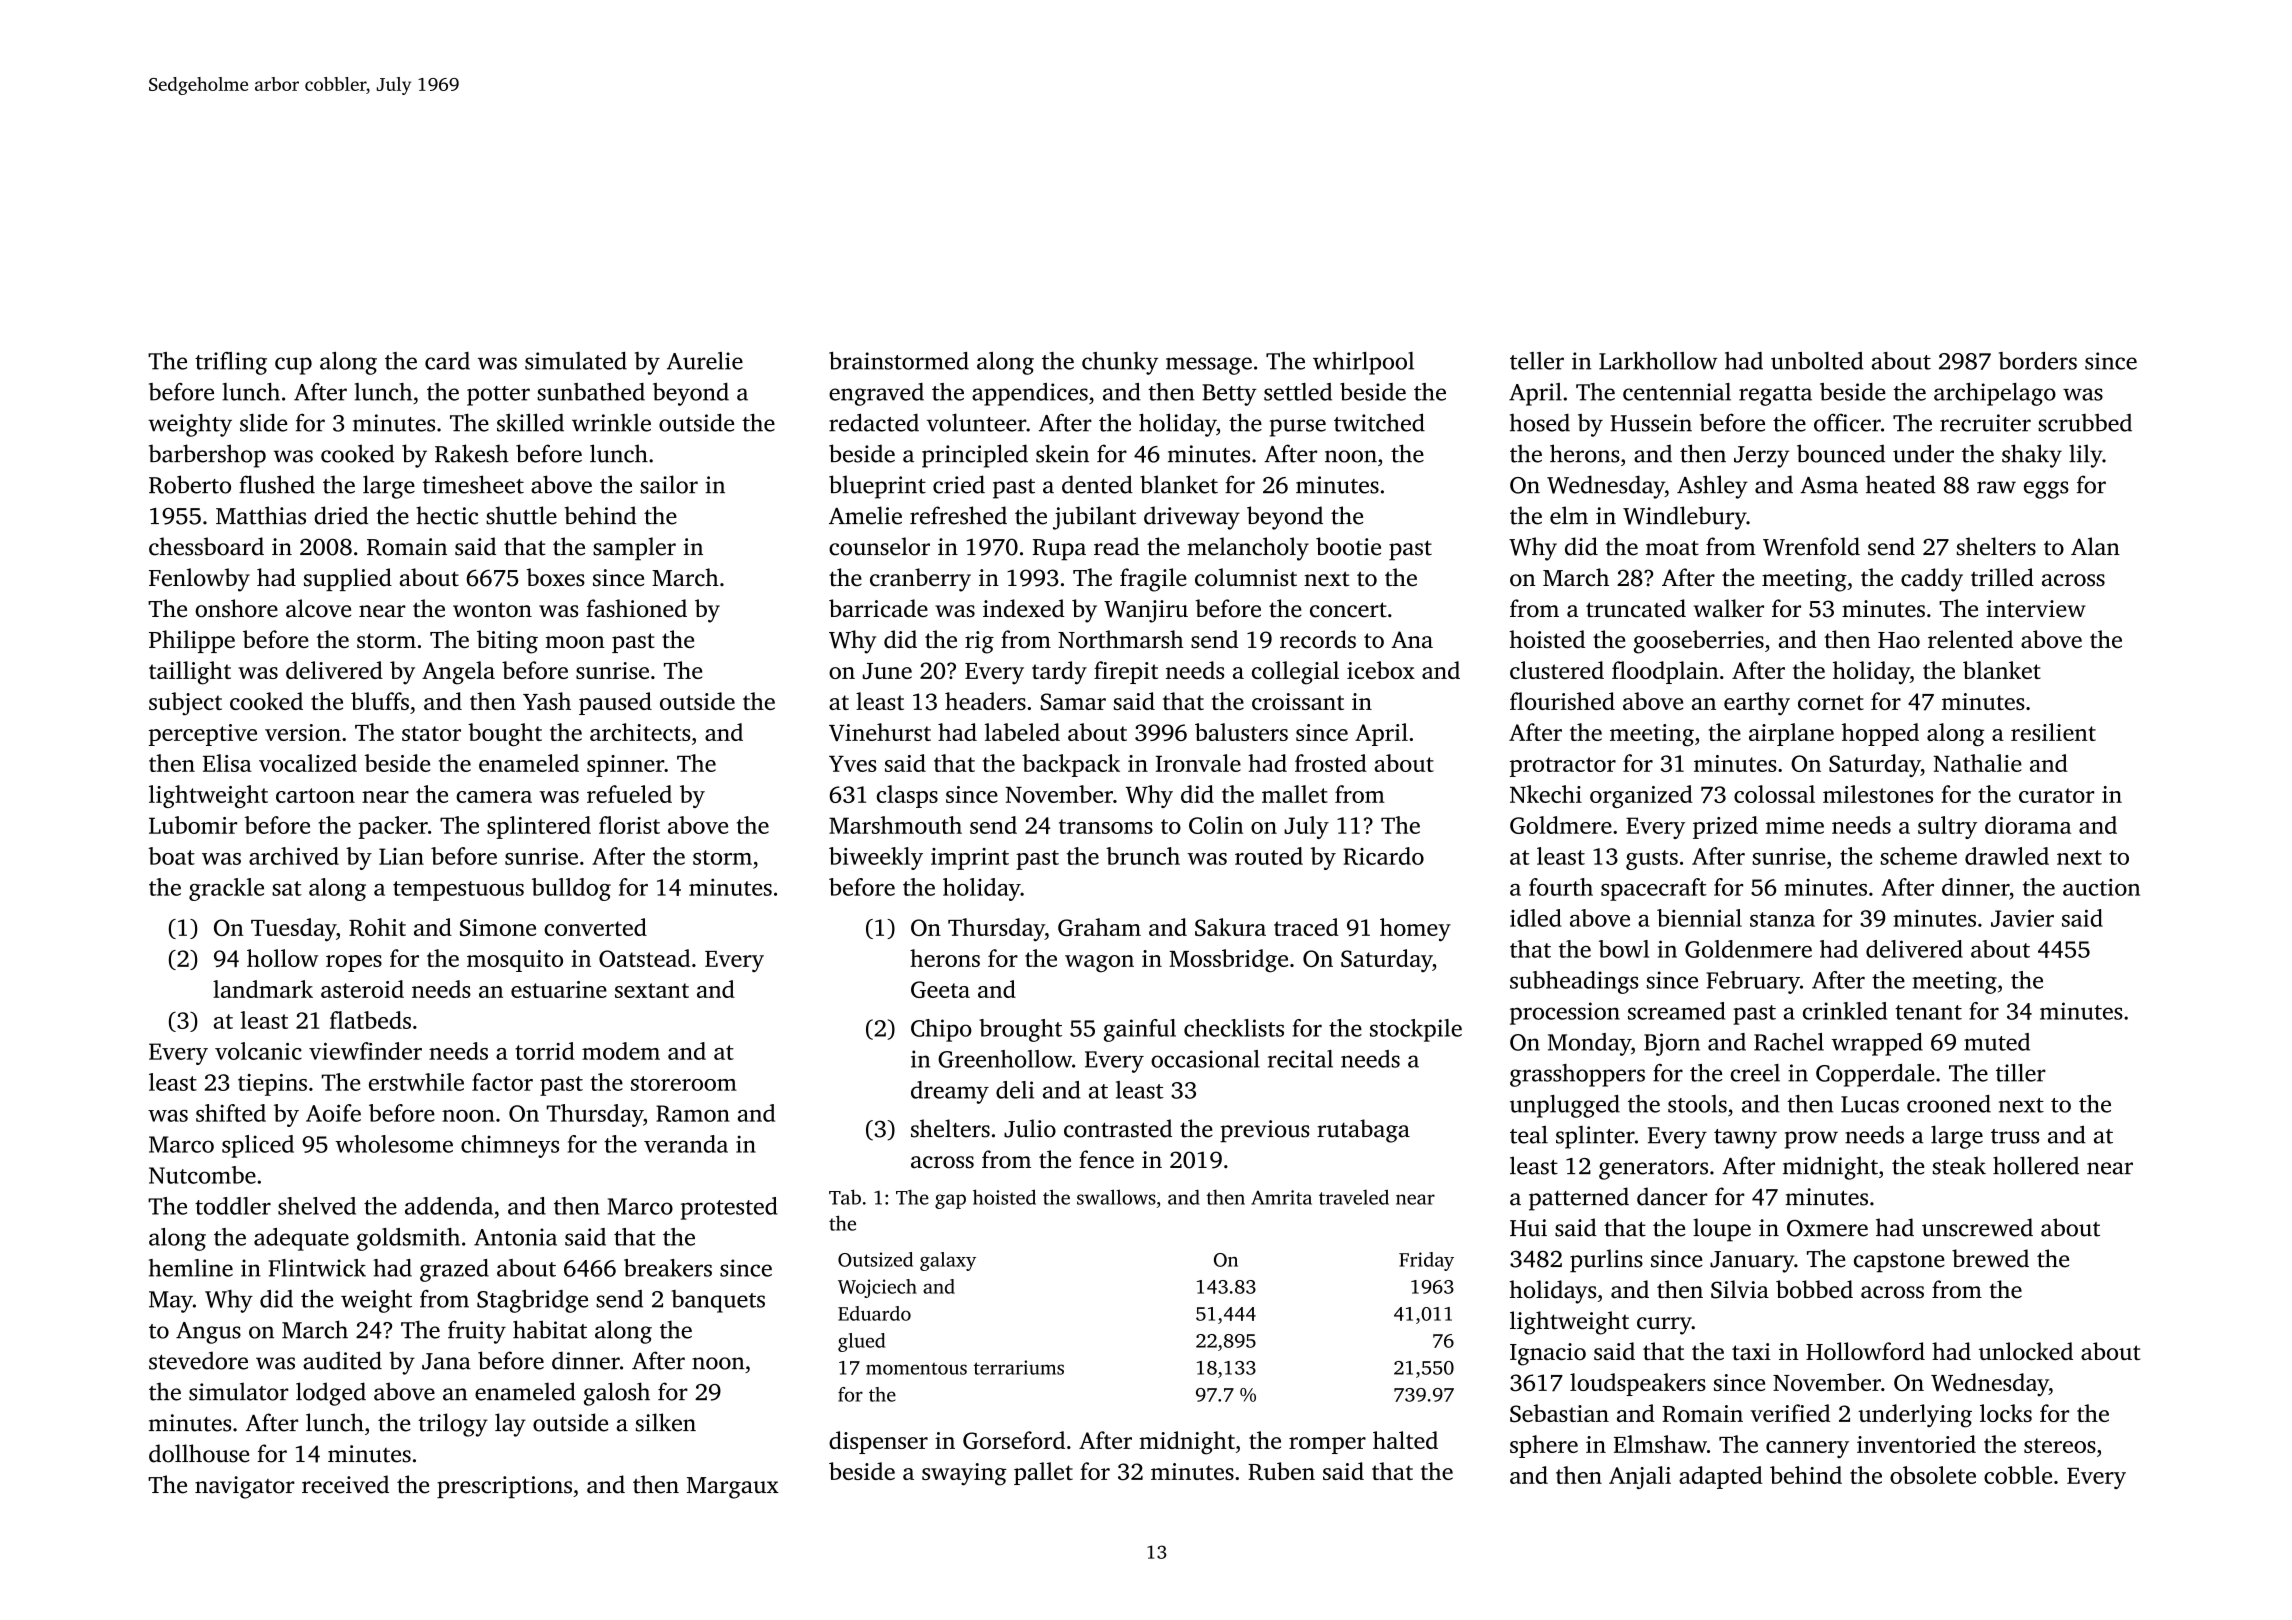 This page has height=1620, width=2292. Describe the element at coordinates (1192, 518) in the page. I see `driveway` at that location.
